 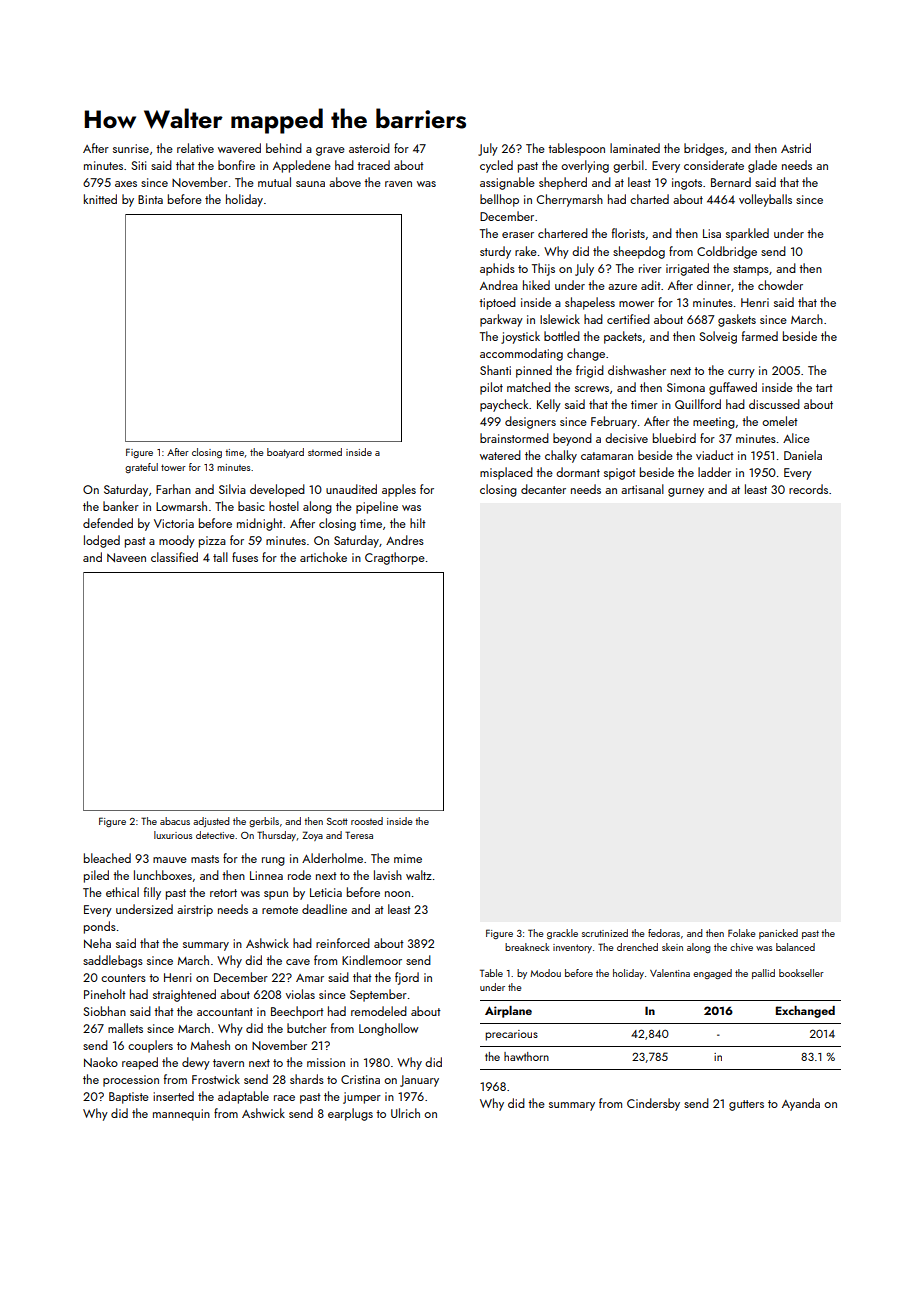 What do you see at coordinates (778, 934) in the image?
I see `panicked` at bounding box center [778, 934].
